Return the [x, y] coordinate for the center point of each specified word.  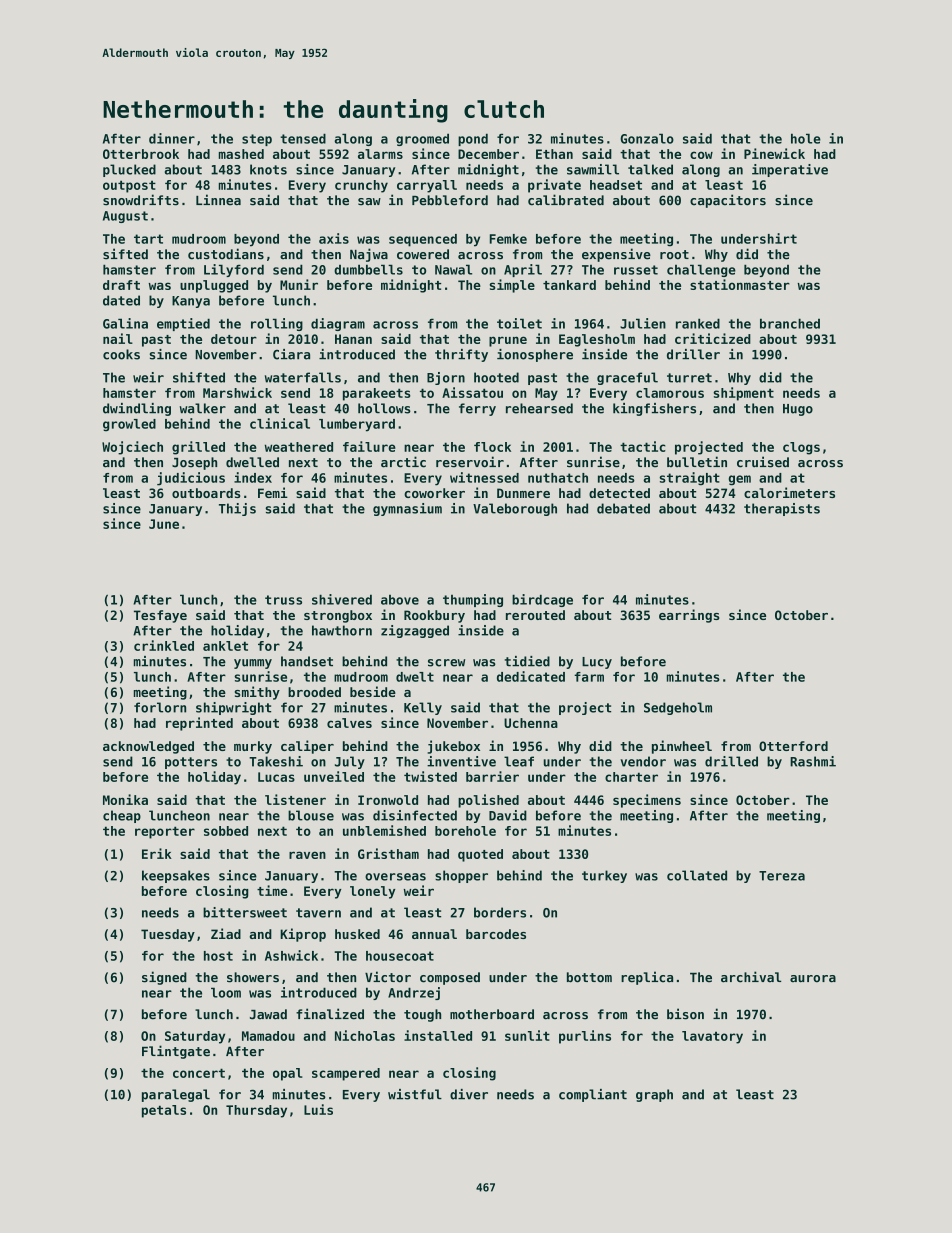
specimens [647, 801]
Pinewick [774, 153]
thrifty [461, 355]
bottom [589, 977]
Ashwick [291, 955]
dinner [172, 138]
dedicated [531, 676]
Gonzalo [647, 138]
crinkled [164, 645]
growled [129, 425]
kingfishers [654, 409]
